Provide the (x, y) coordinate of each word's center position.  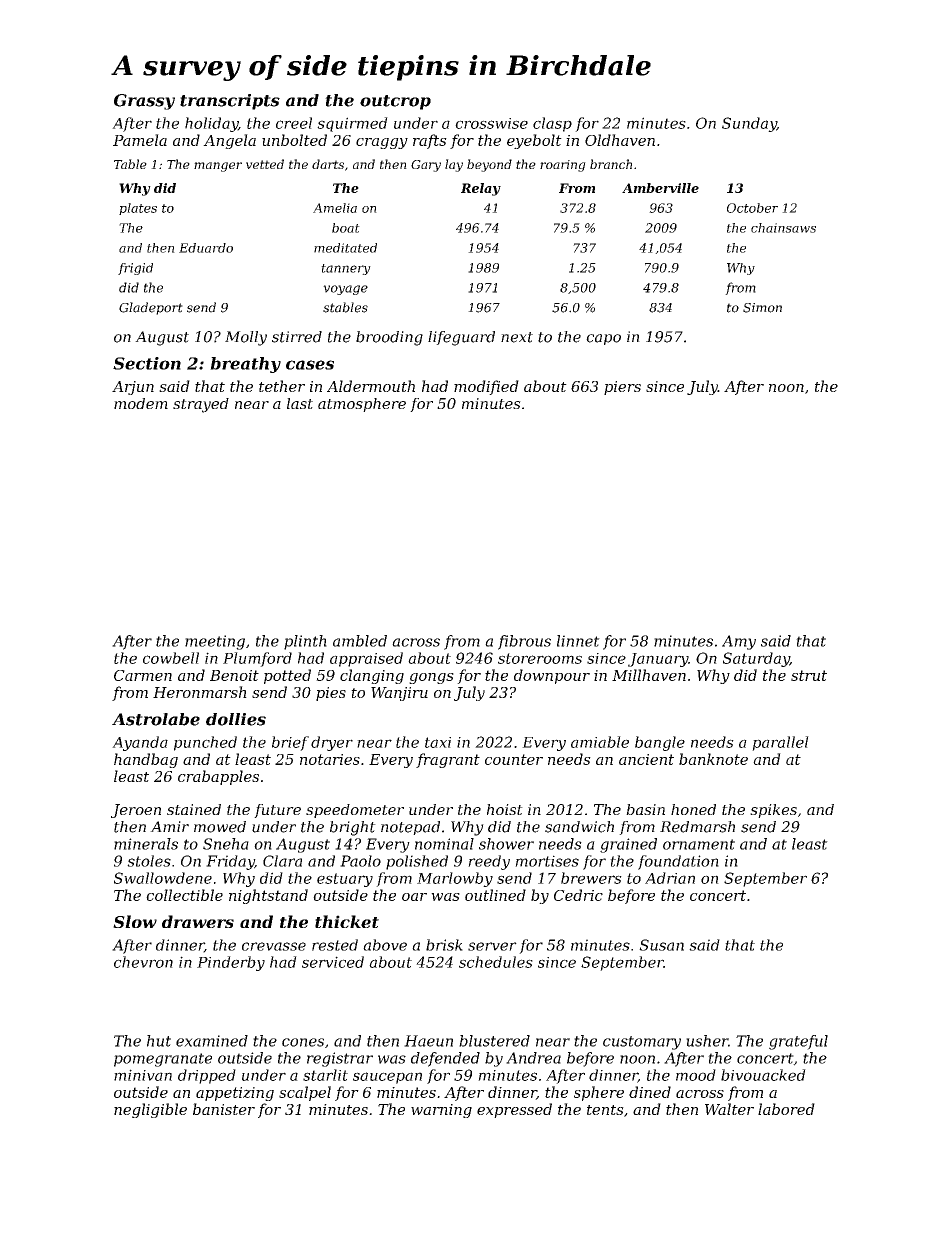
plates (138, 209)
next (517, 337)
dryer (332, 743)
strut (809, 675)
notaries (330, 759)
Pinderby (231, 963)
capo (603, 339)
